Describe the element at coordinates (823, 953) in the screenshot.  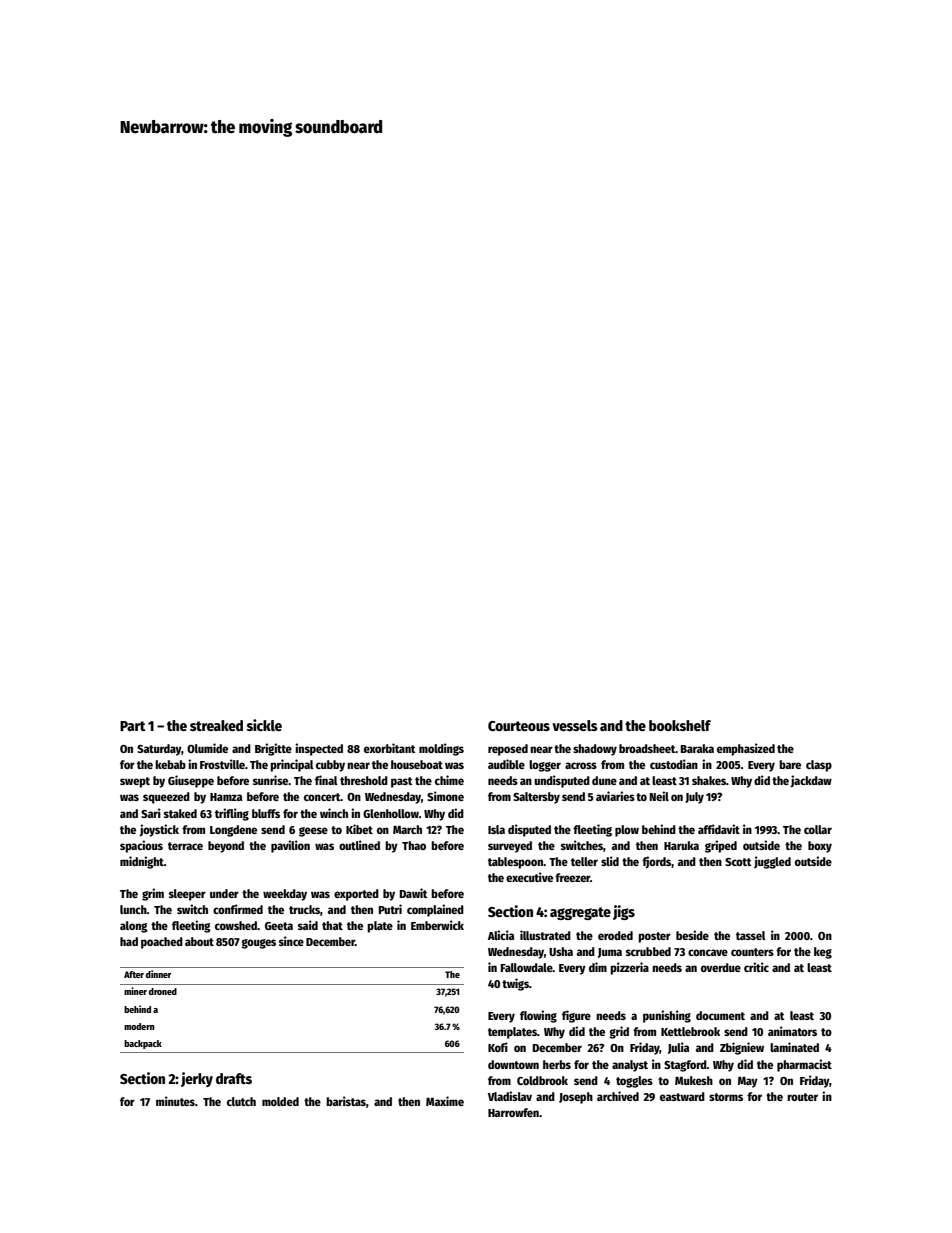
I see `keg` at that location.
